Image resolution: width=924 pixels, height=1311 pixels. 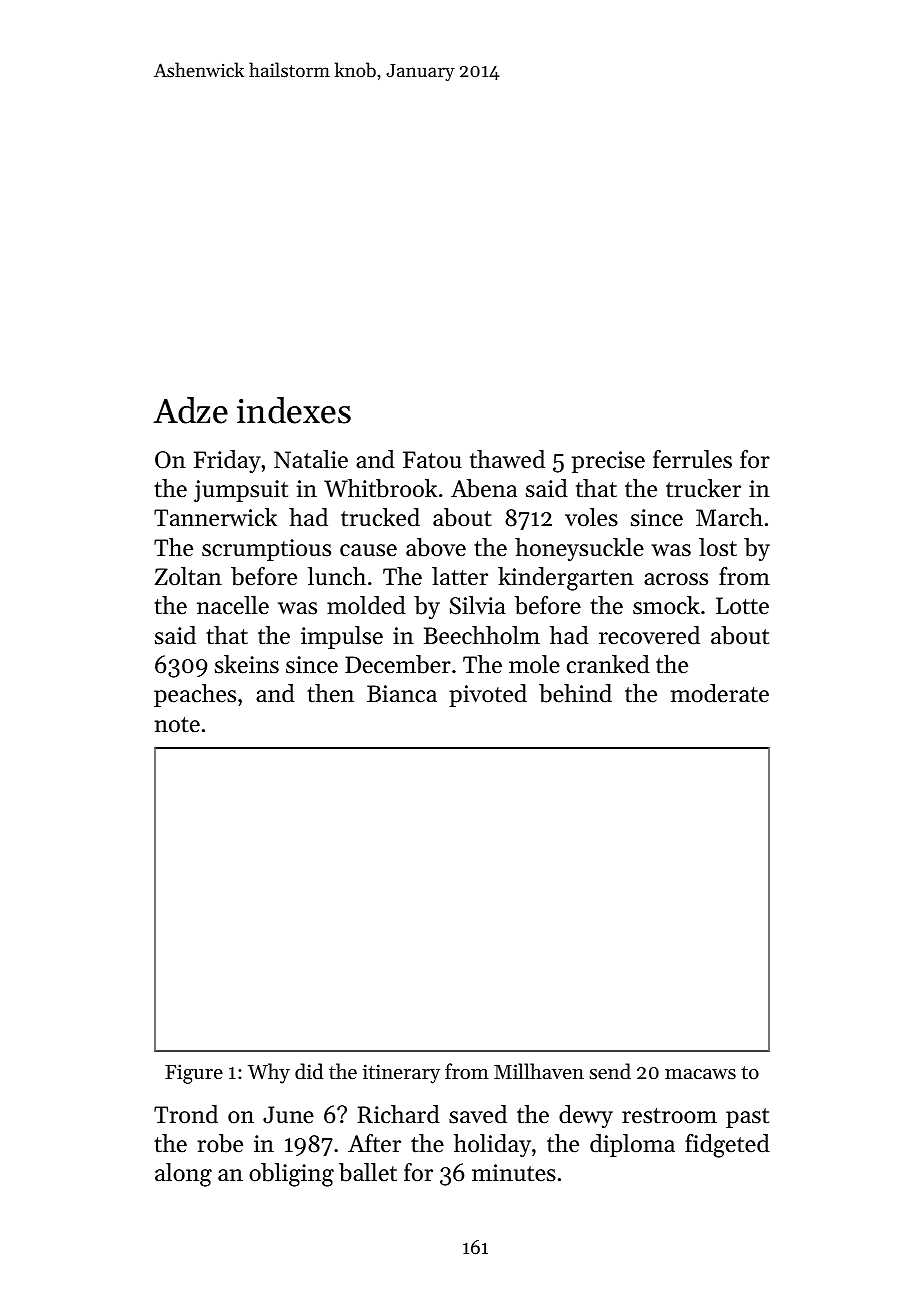 What do you see at coordinates (177, 725) in the screenshot?
I see `note` at bounding box center [177, 725].
